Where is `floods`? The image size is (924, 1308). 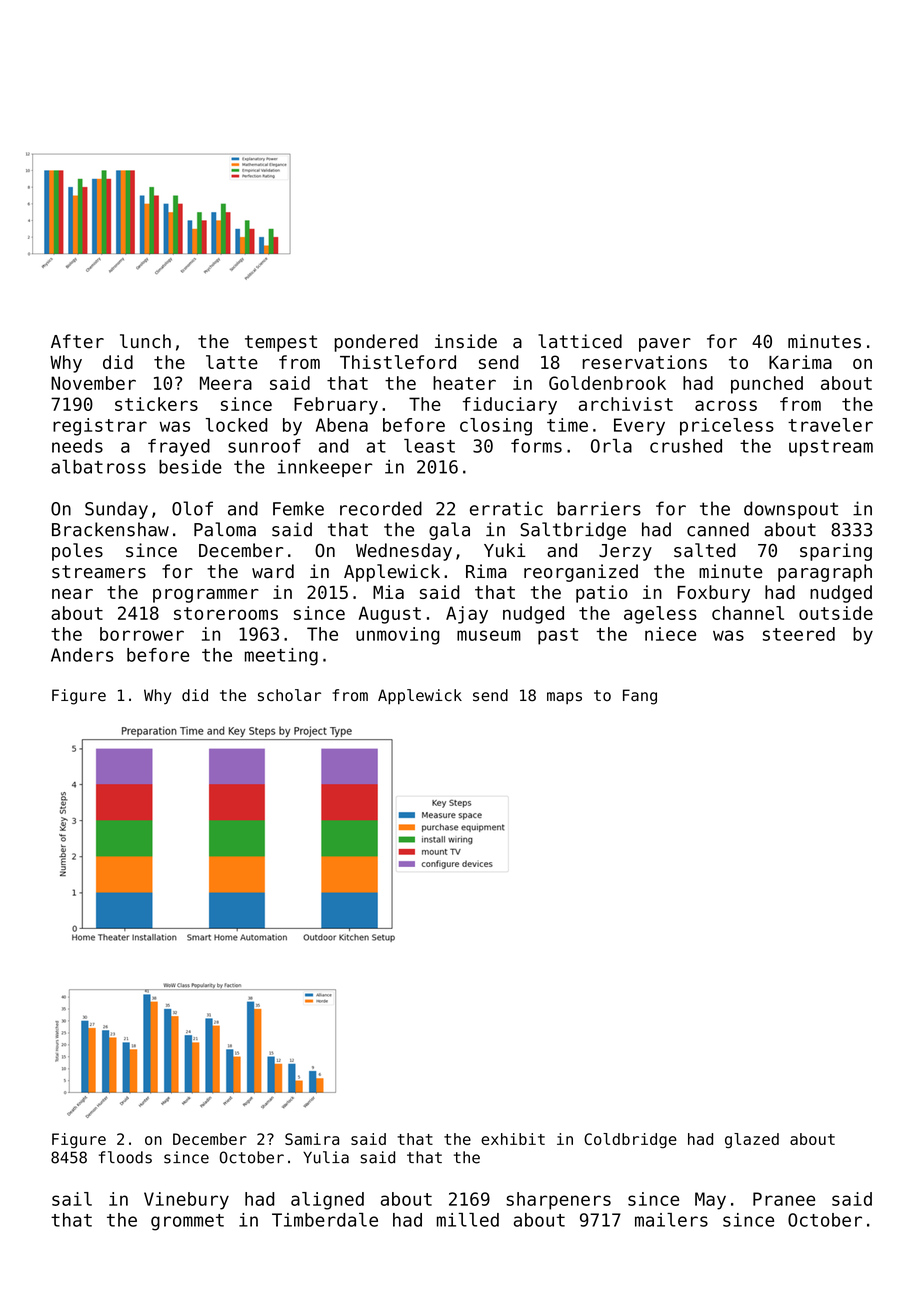 floods is located at coordinates (125, 1157).
